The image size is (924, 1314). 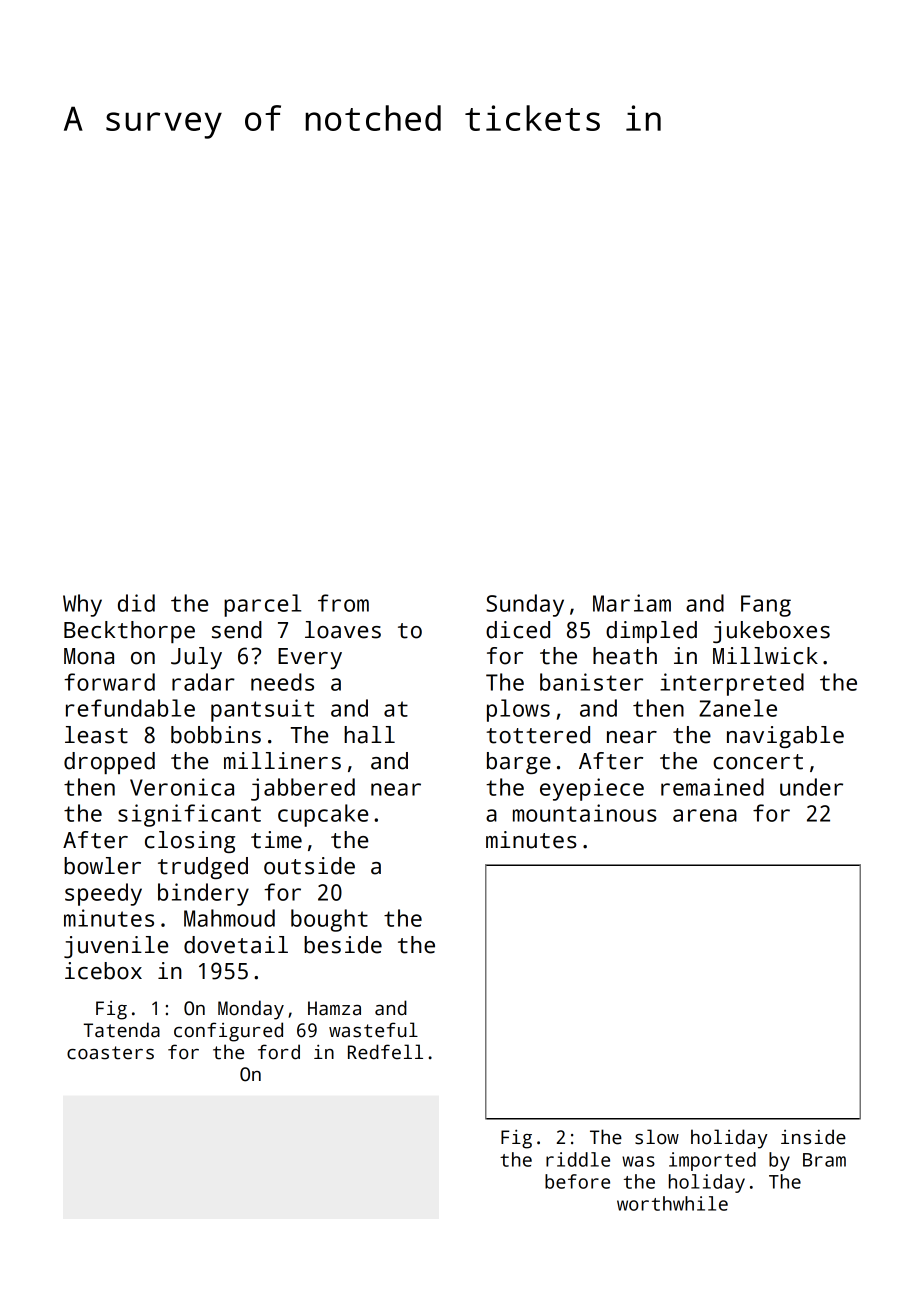 I want to click on Sunday, so click(x=525, y=605).
